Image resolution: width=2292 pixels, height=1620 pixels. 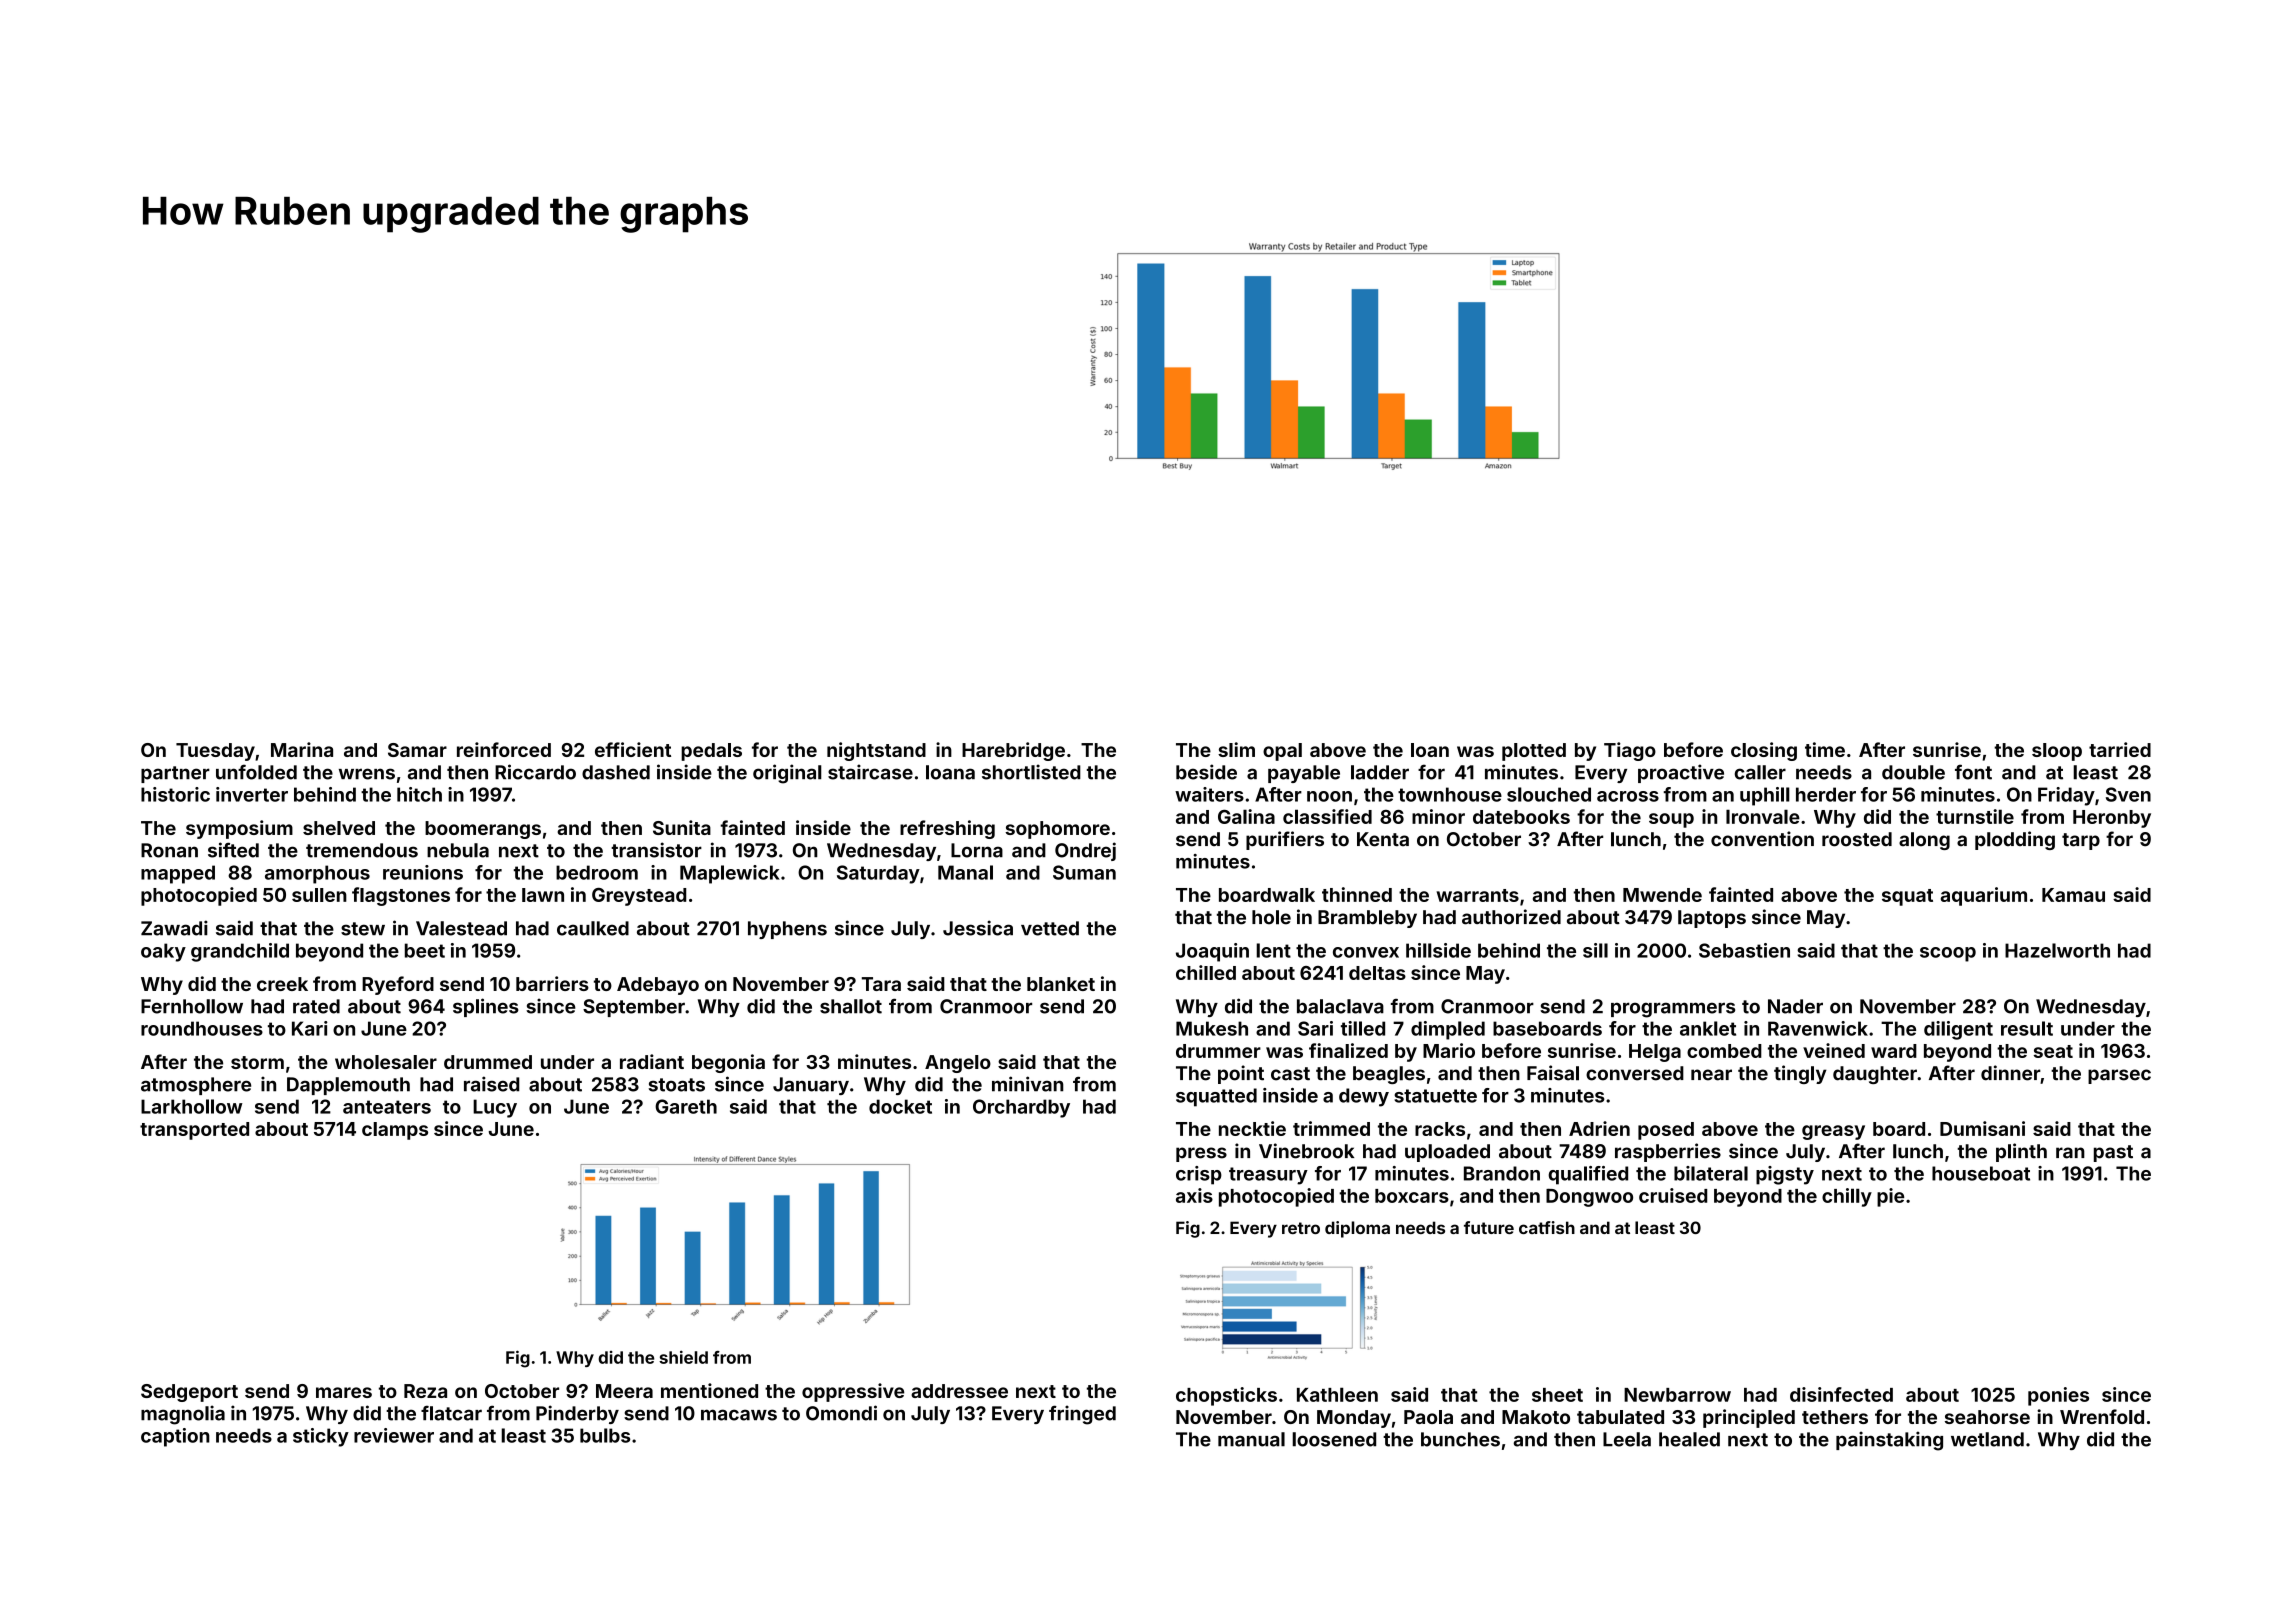 I want to click on slim, so click(x=1236, y=749).
